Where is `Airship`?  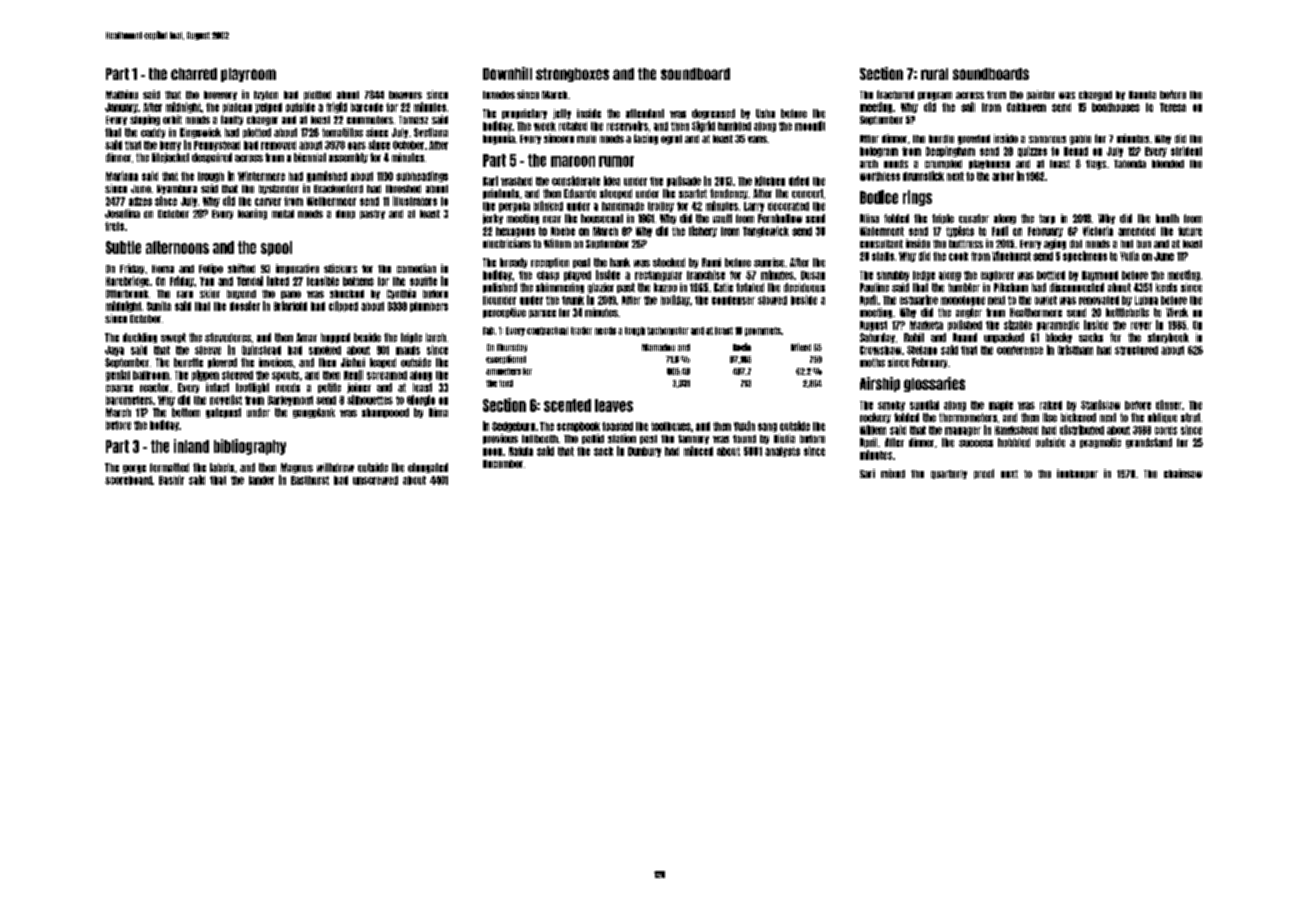
Airship is located at coordinates (880, 384).
